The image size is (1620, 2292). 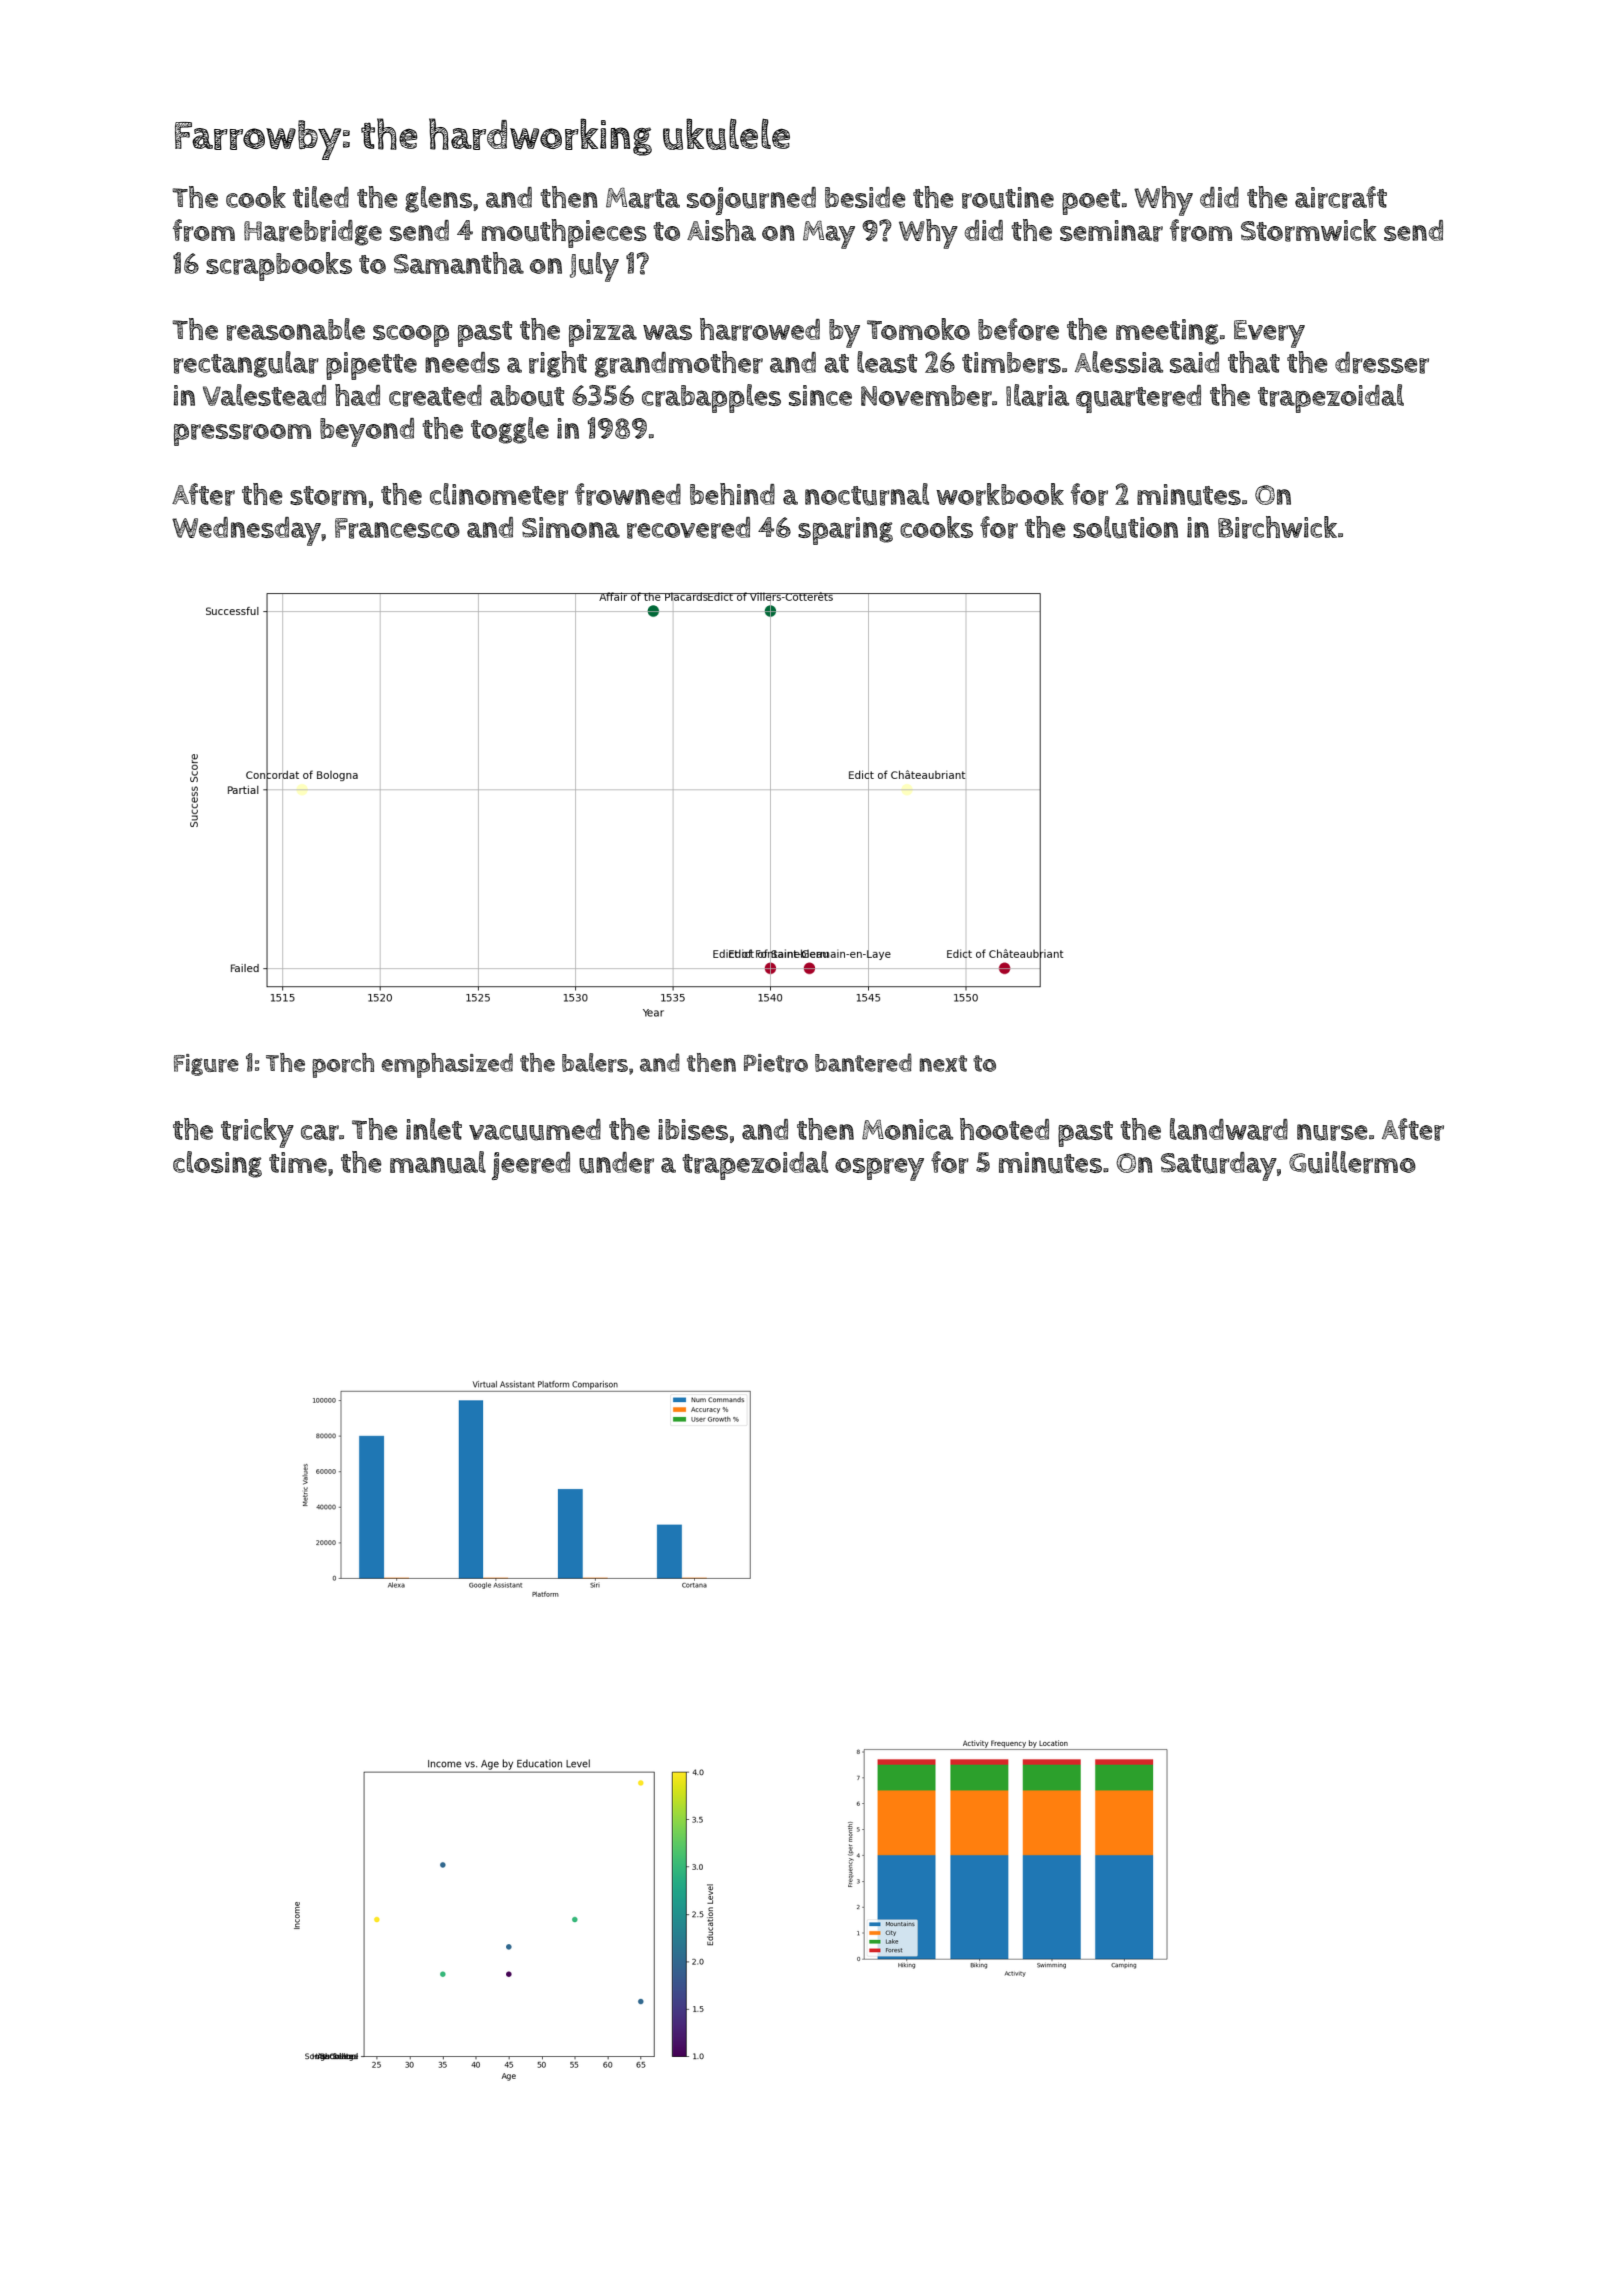 What do you see at coordinates (1229, 1129) in the screenshot?
I see `landward` at bounding box center [1229, 1129].
